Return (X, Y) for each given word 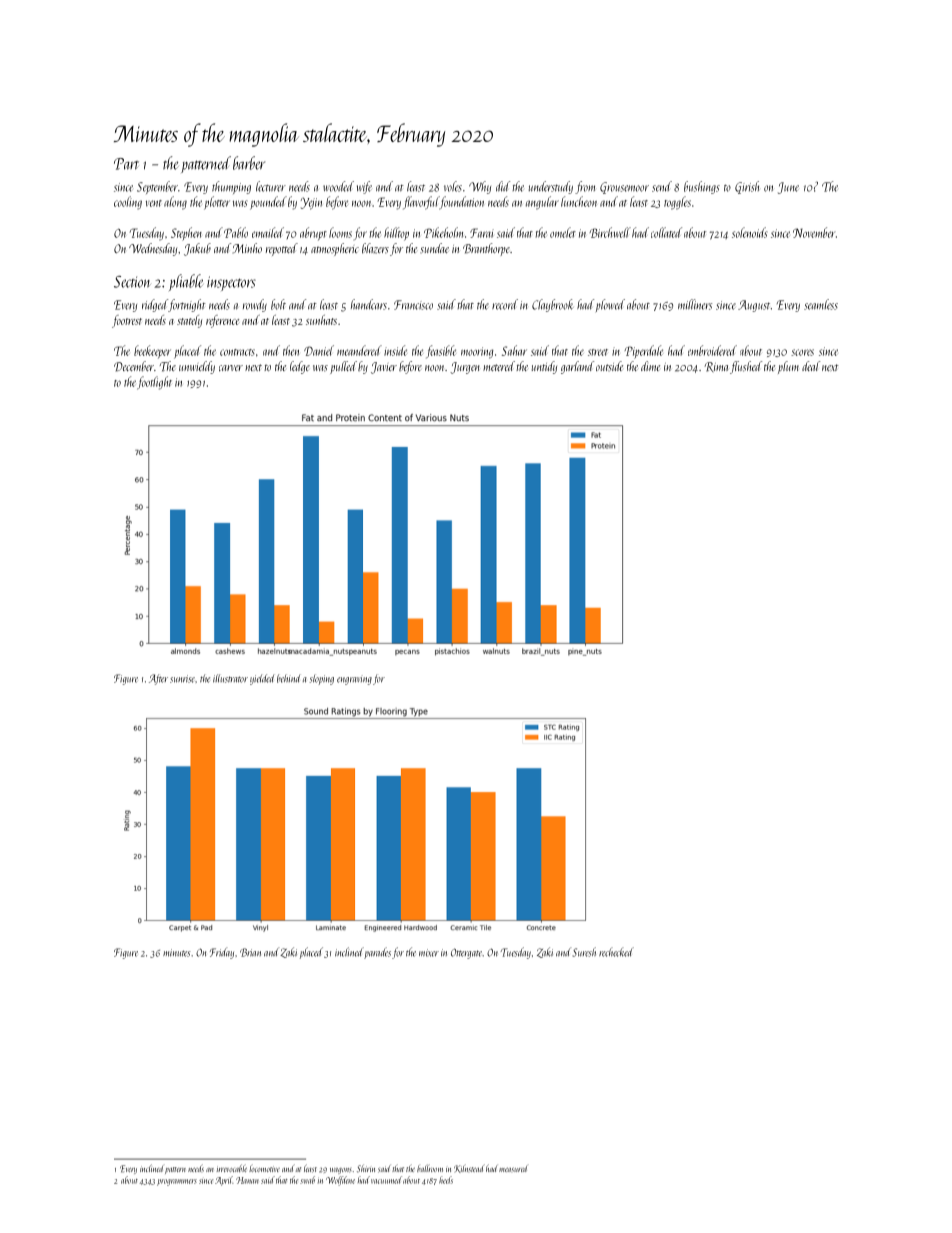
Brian (250, 952)
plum (788, 367)
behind (288, 678)
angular (542, 203)
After (158, 679)
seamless (821, 304)
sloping (322, 679)
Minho (247, 248)
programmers (177, 1182)
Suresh (584, 952)
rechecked (616, 952)
